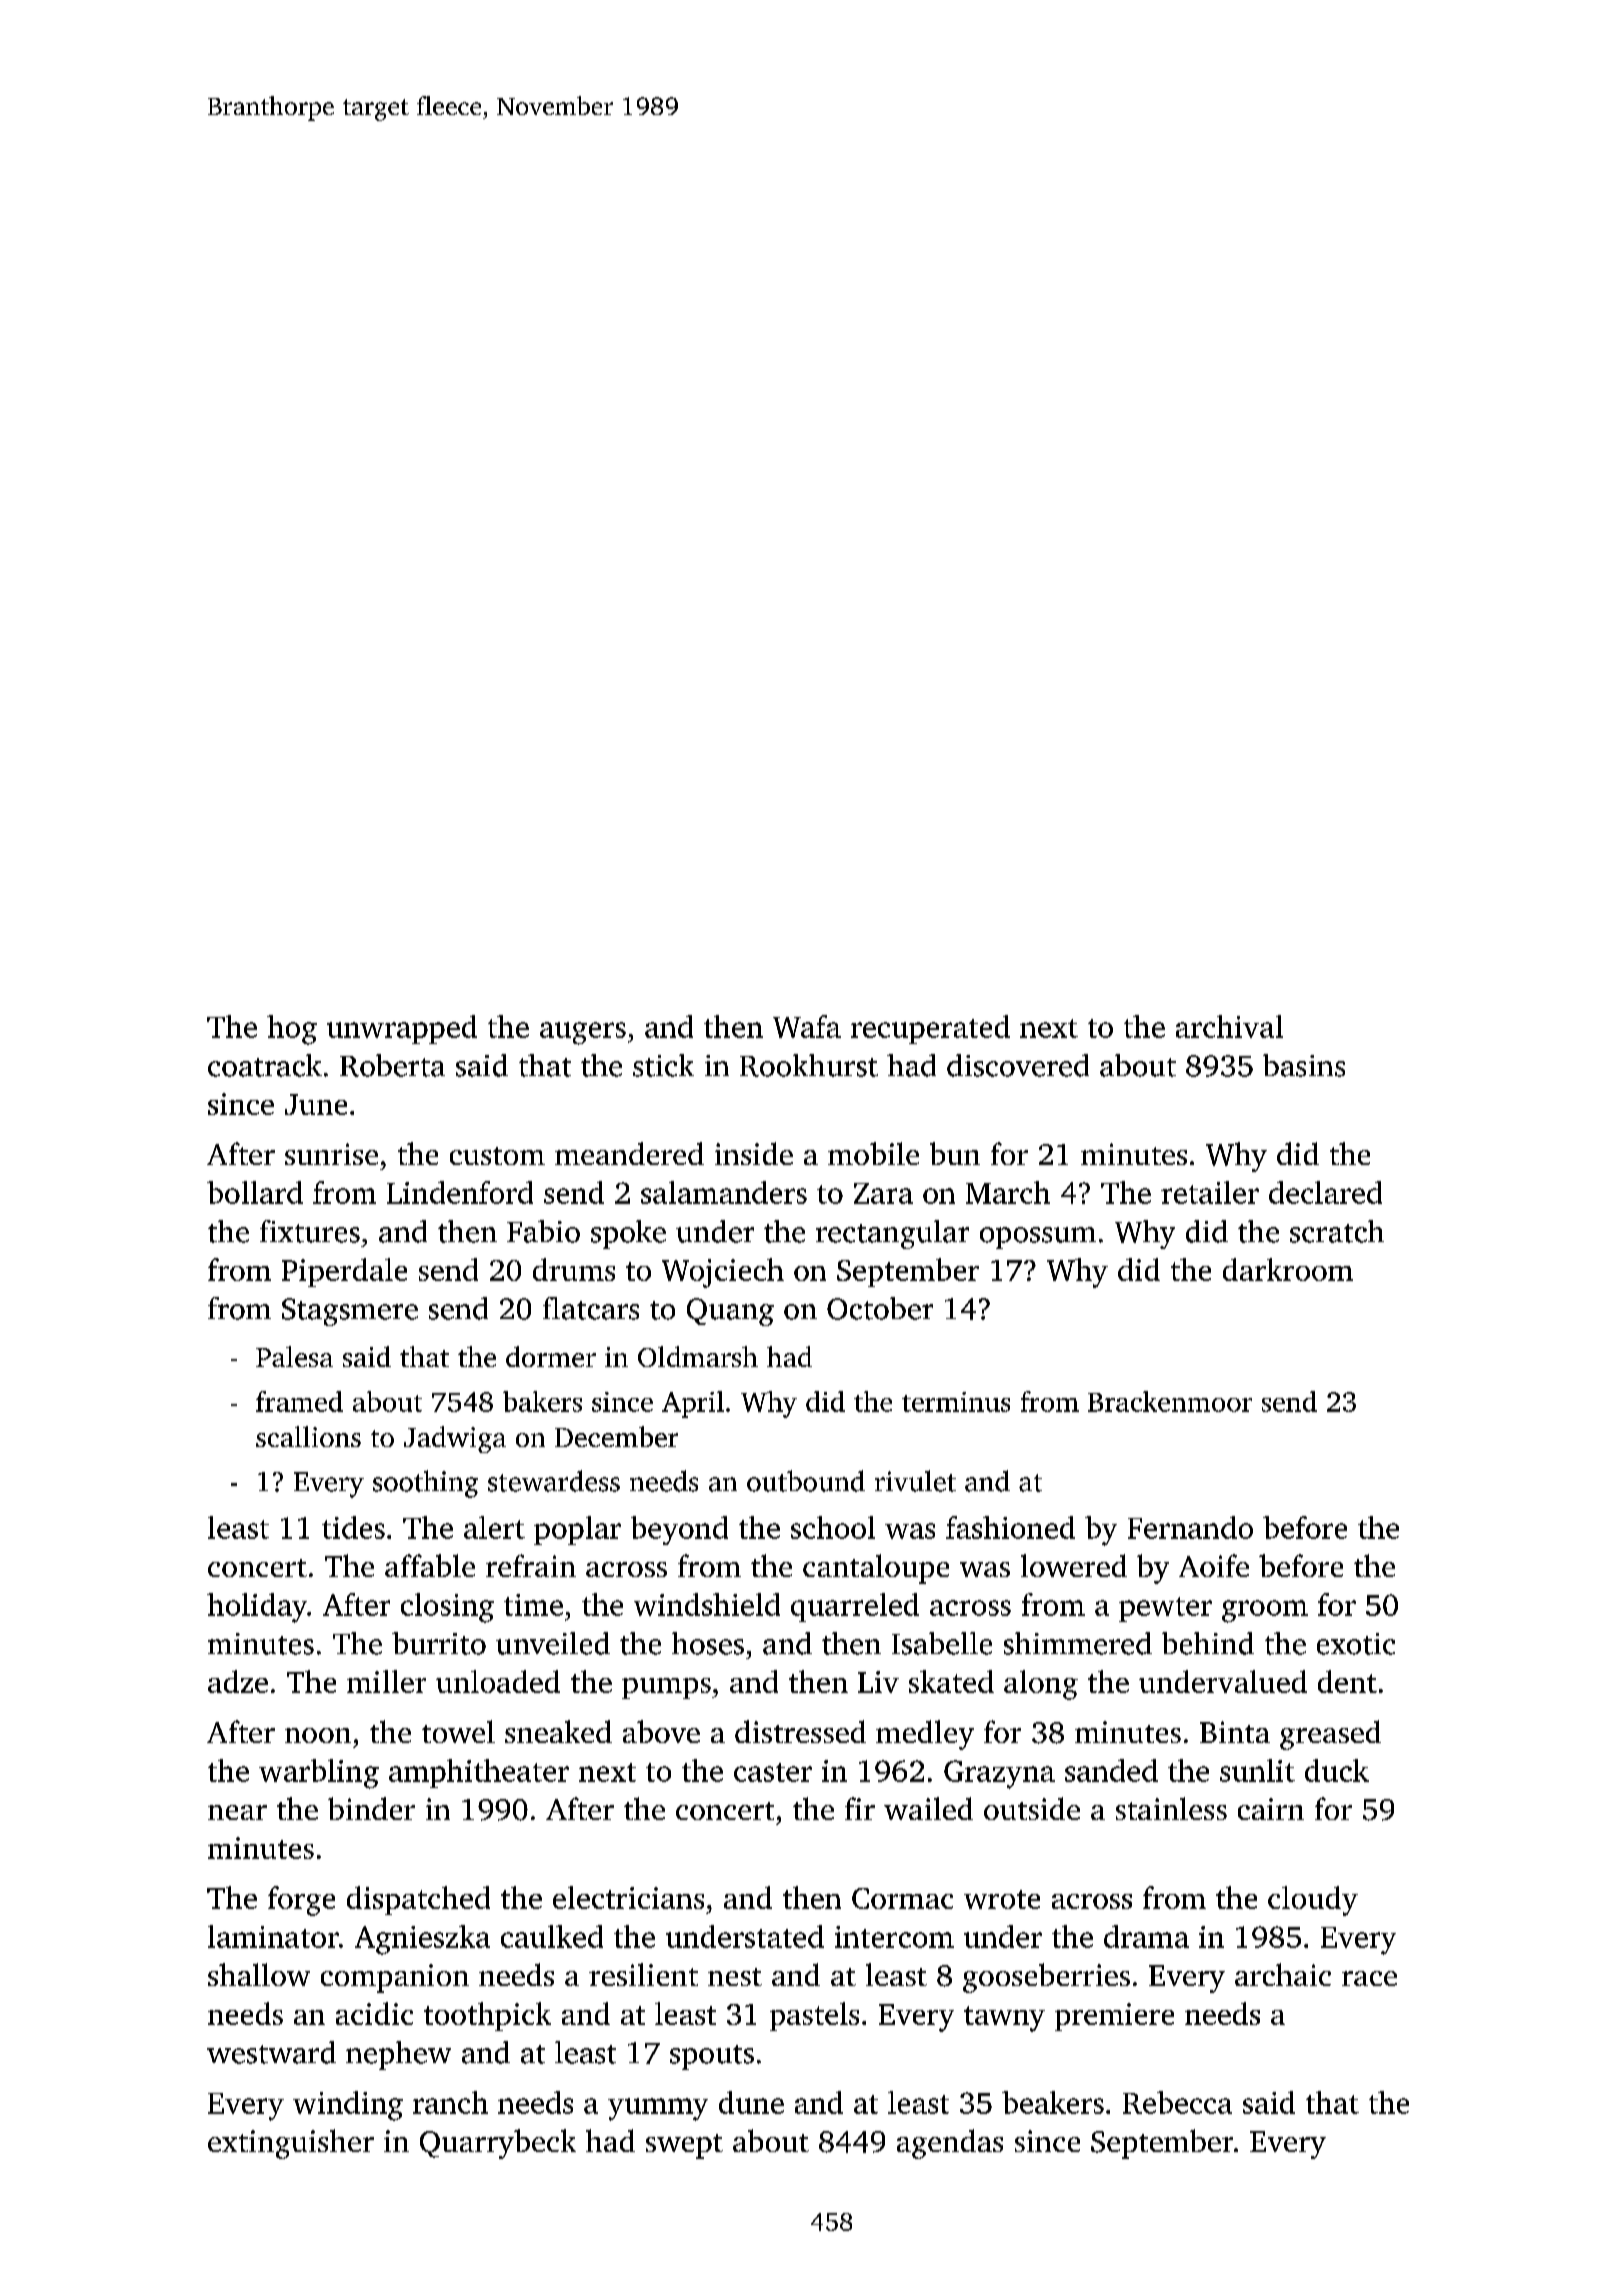 This image has width=1620, height=2292. Describe the element at coordinates (371, 1808) in the image. I see `binder` at that location.
